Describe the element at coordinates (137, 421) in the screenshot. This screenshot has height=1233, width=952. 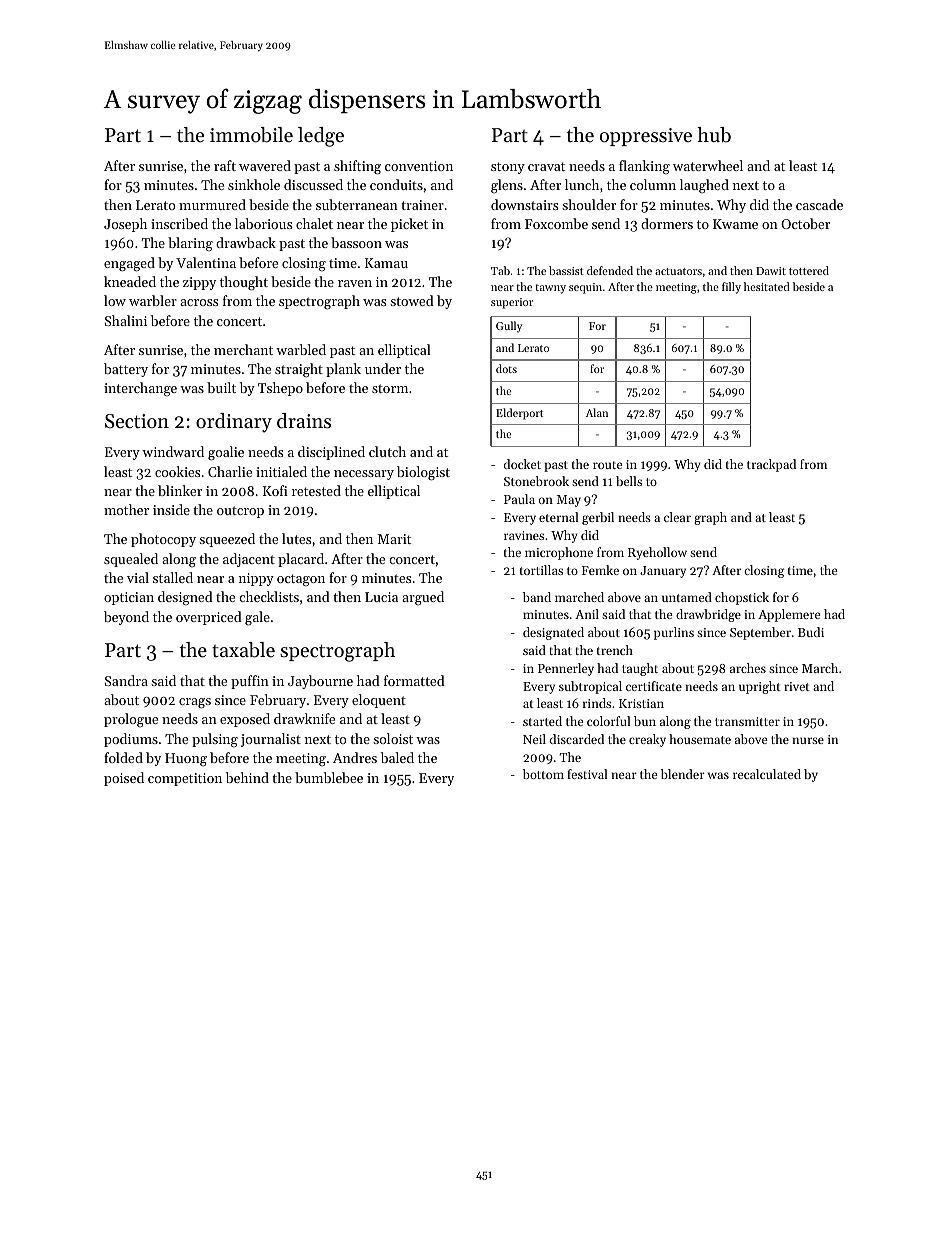
I see `Section` at that location.
